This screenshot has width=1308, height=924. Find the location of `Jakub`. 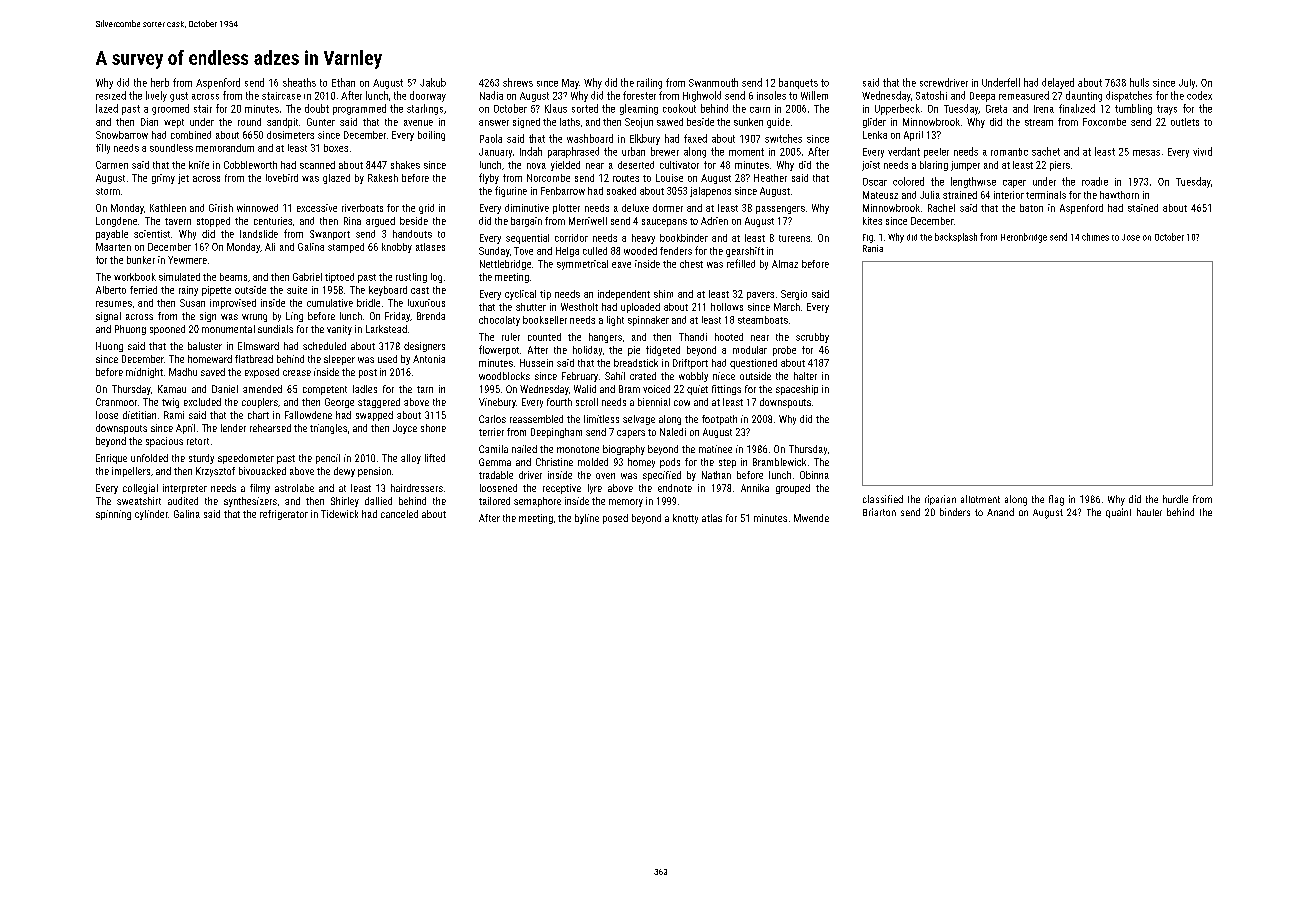

Jakub is located at coordinates (433, 82).
